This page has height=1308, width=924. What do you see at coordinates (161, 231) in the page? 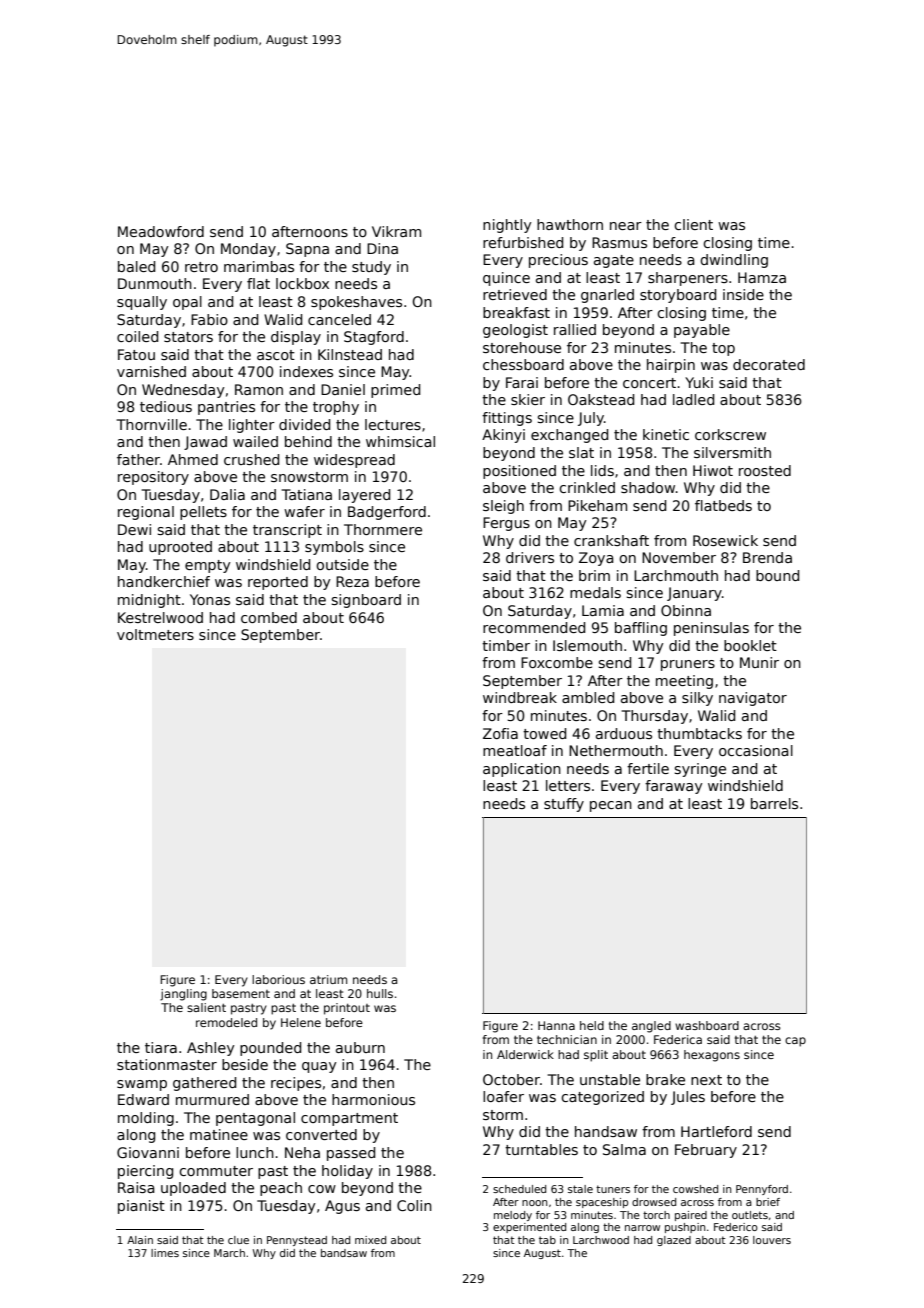
I see `Meadowford` at bounding box center [161, 231].
